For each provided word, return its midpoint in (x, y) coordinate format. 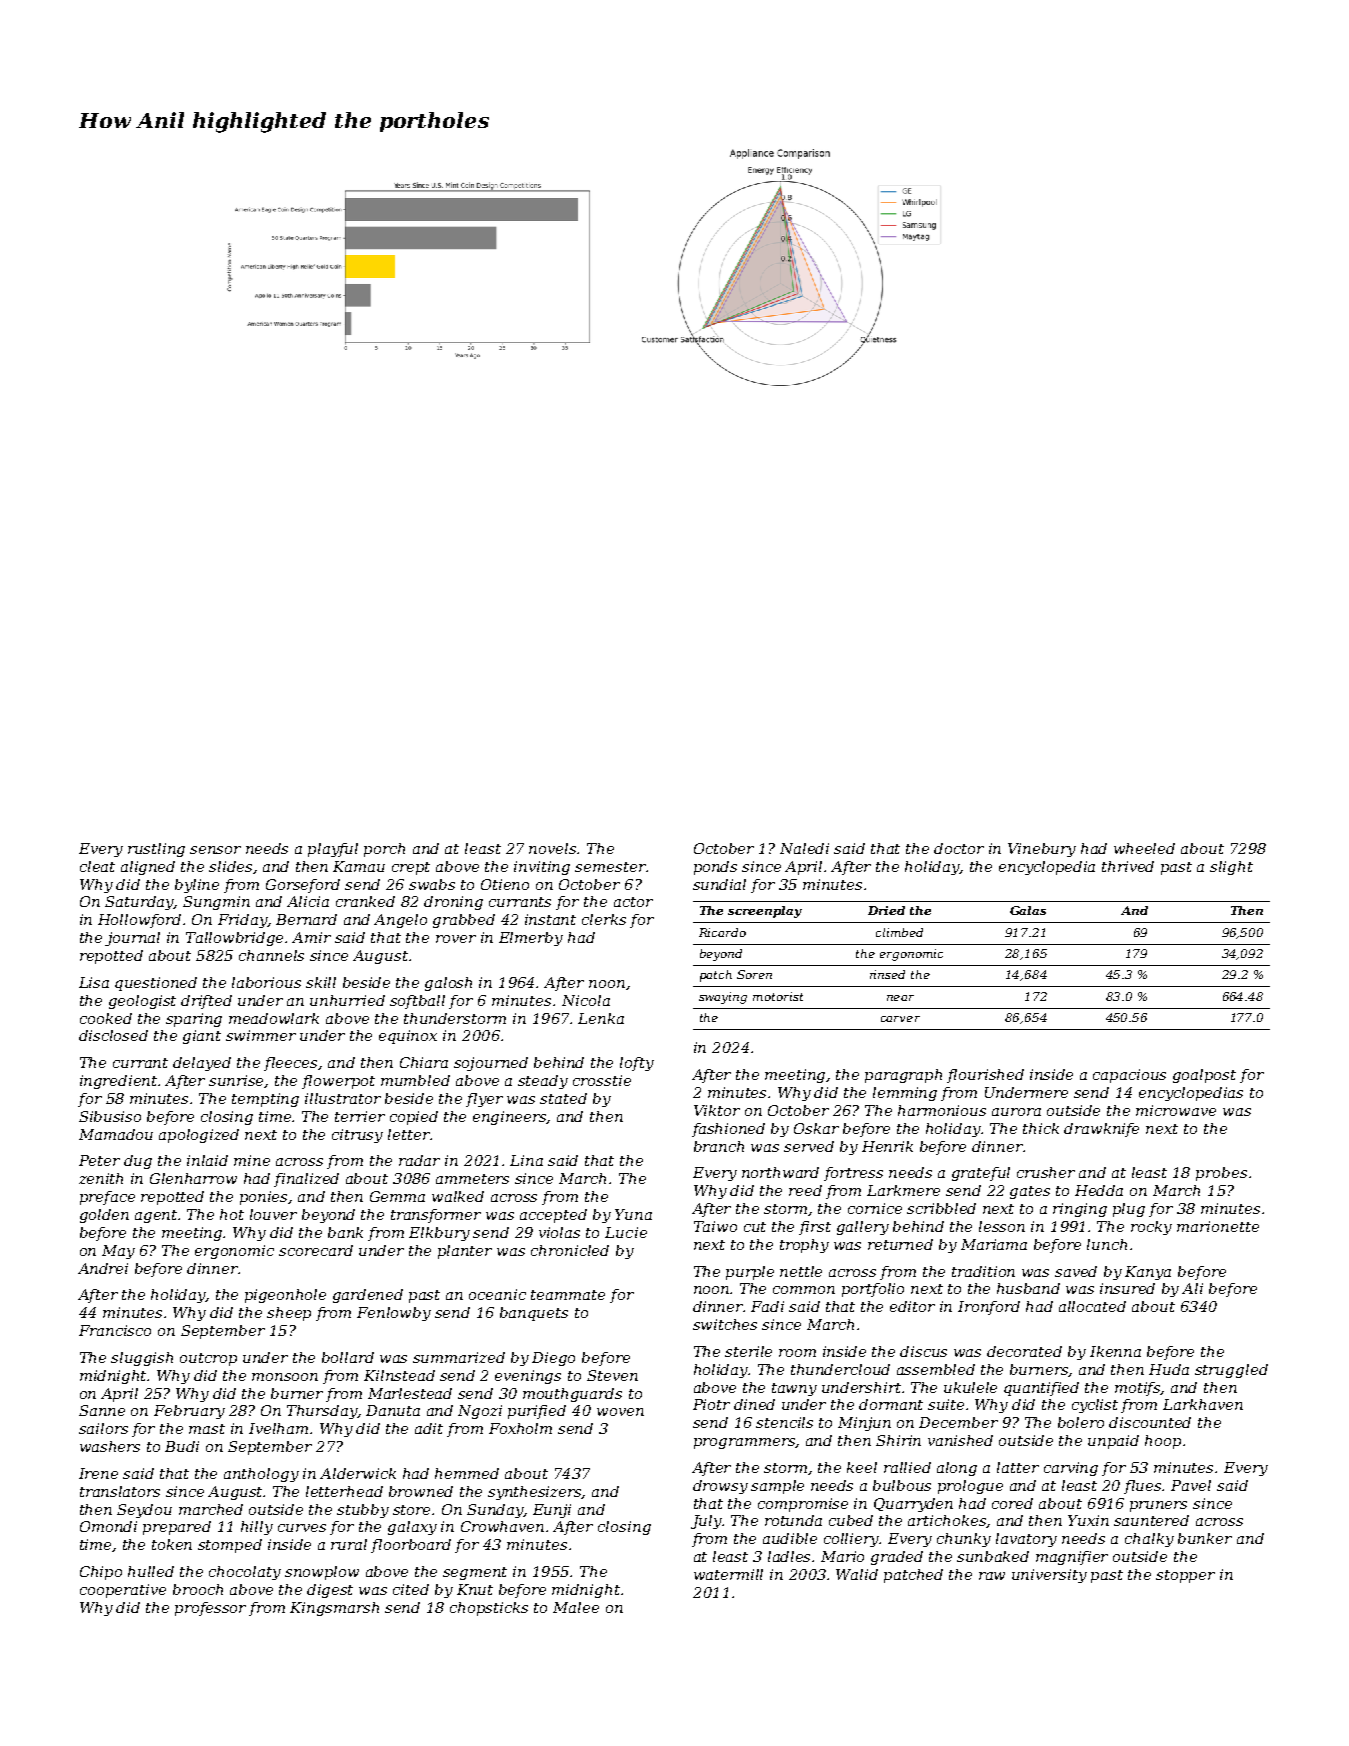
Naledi (804, 848)
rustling (156, 850)
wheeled (1144, 848)
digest (330, 1591)
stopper (1185, 1576)
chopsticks (489, 1609)
